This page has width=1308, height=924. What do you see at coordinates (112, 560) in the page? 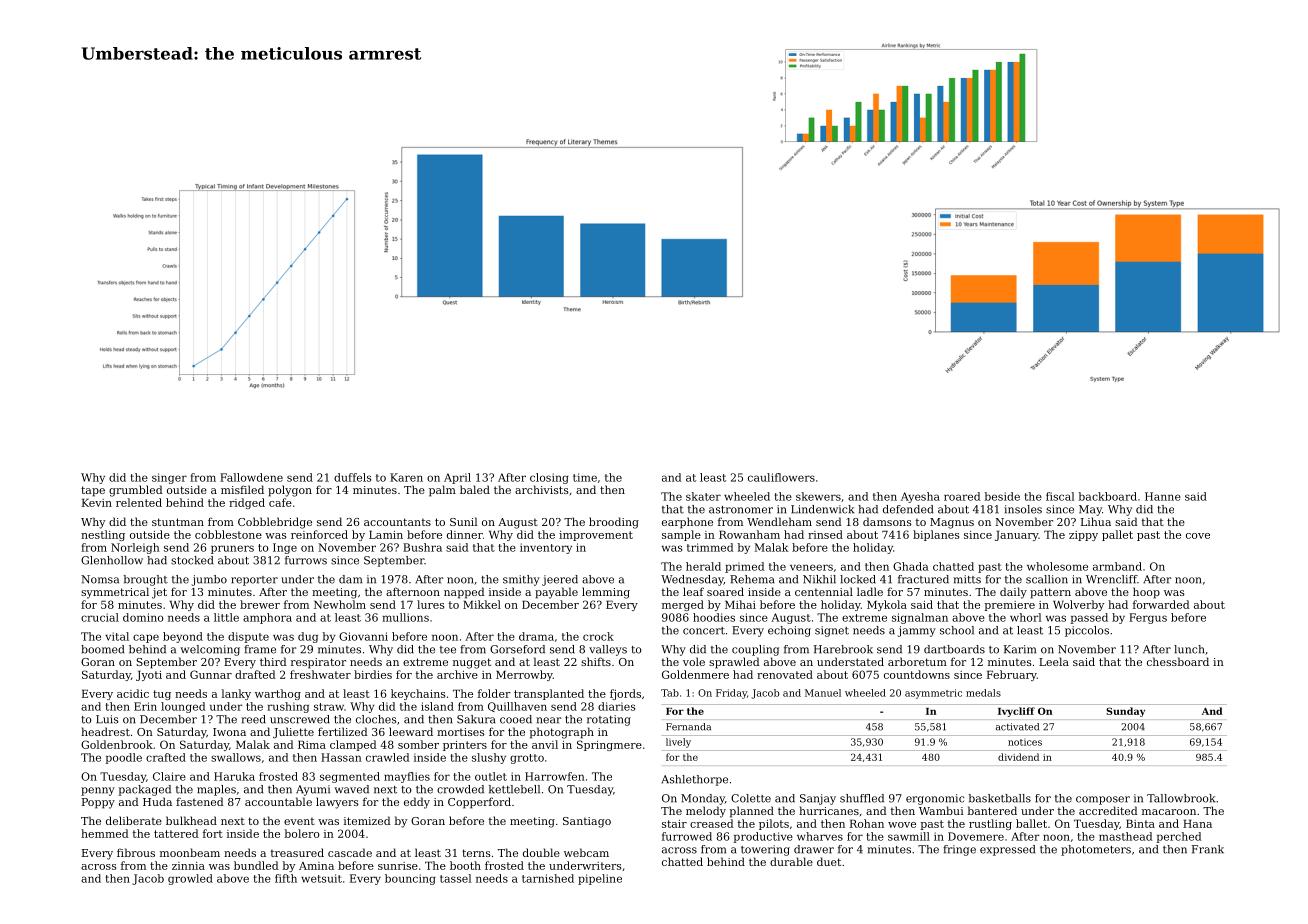
I see `Glenhollow` at bounding box center [112, 560].
